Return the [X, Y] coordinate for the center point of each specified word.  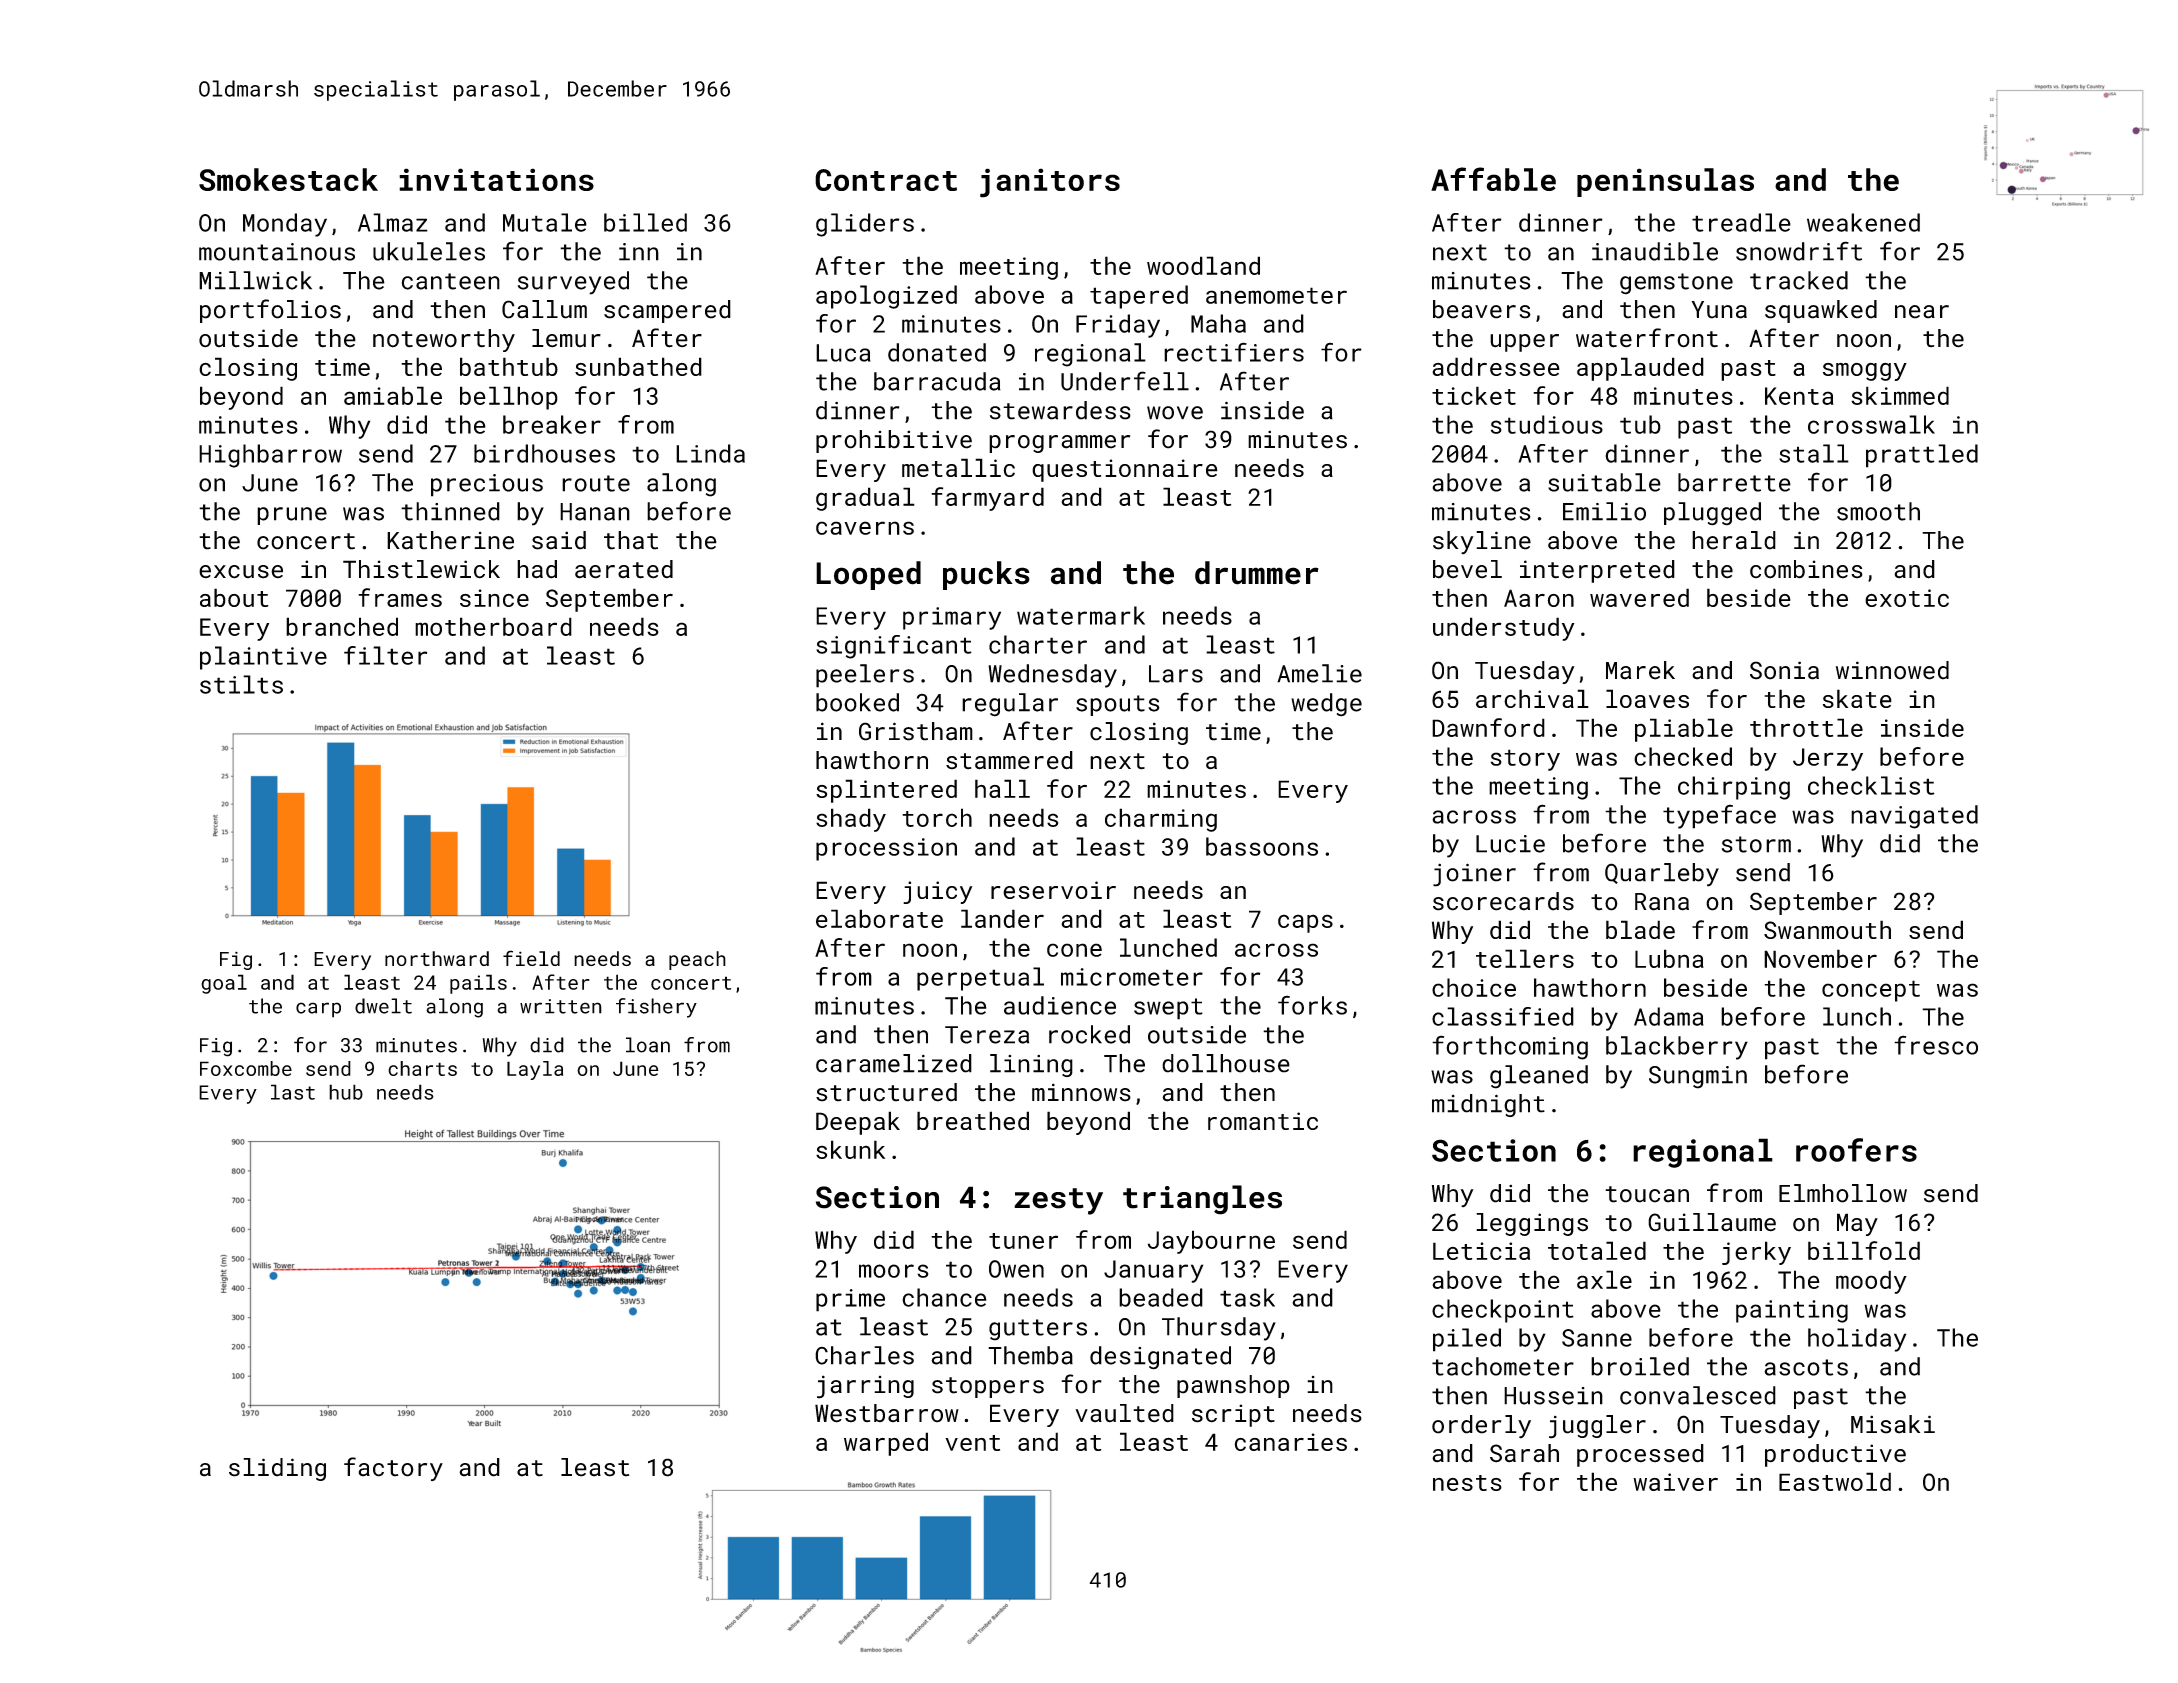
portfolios [270, 311]
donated [937, 352]
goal [224, 984]
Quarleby [1662, 875]
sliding [277, 1469]
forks [1312, 1005]
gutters [1038, 1330]
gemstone [1676, 284]
